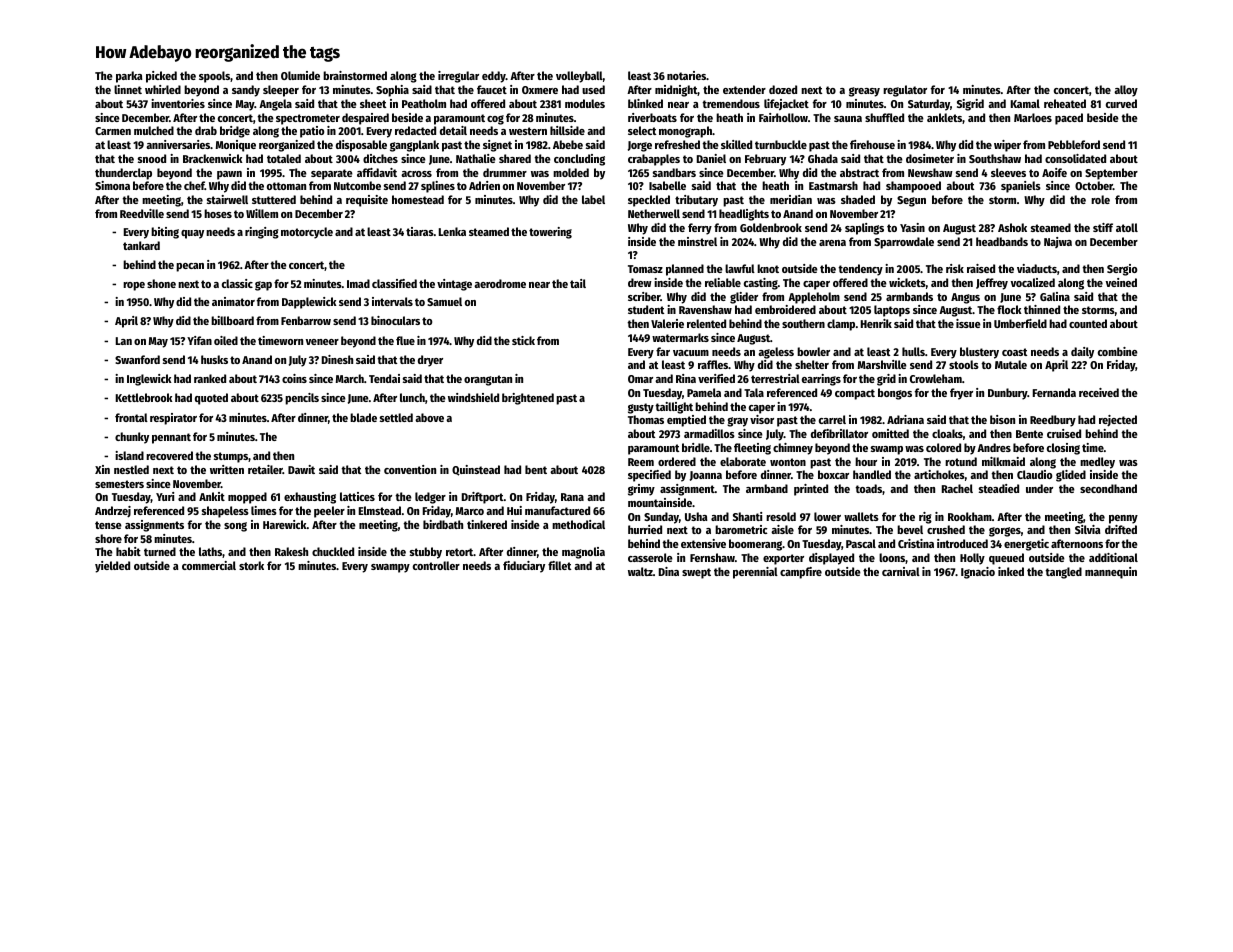 This page has width=1233, height=952. I want to click on perennial, so click(755, 573).
